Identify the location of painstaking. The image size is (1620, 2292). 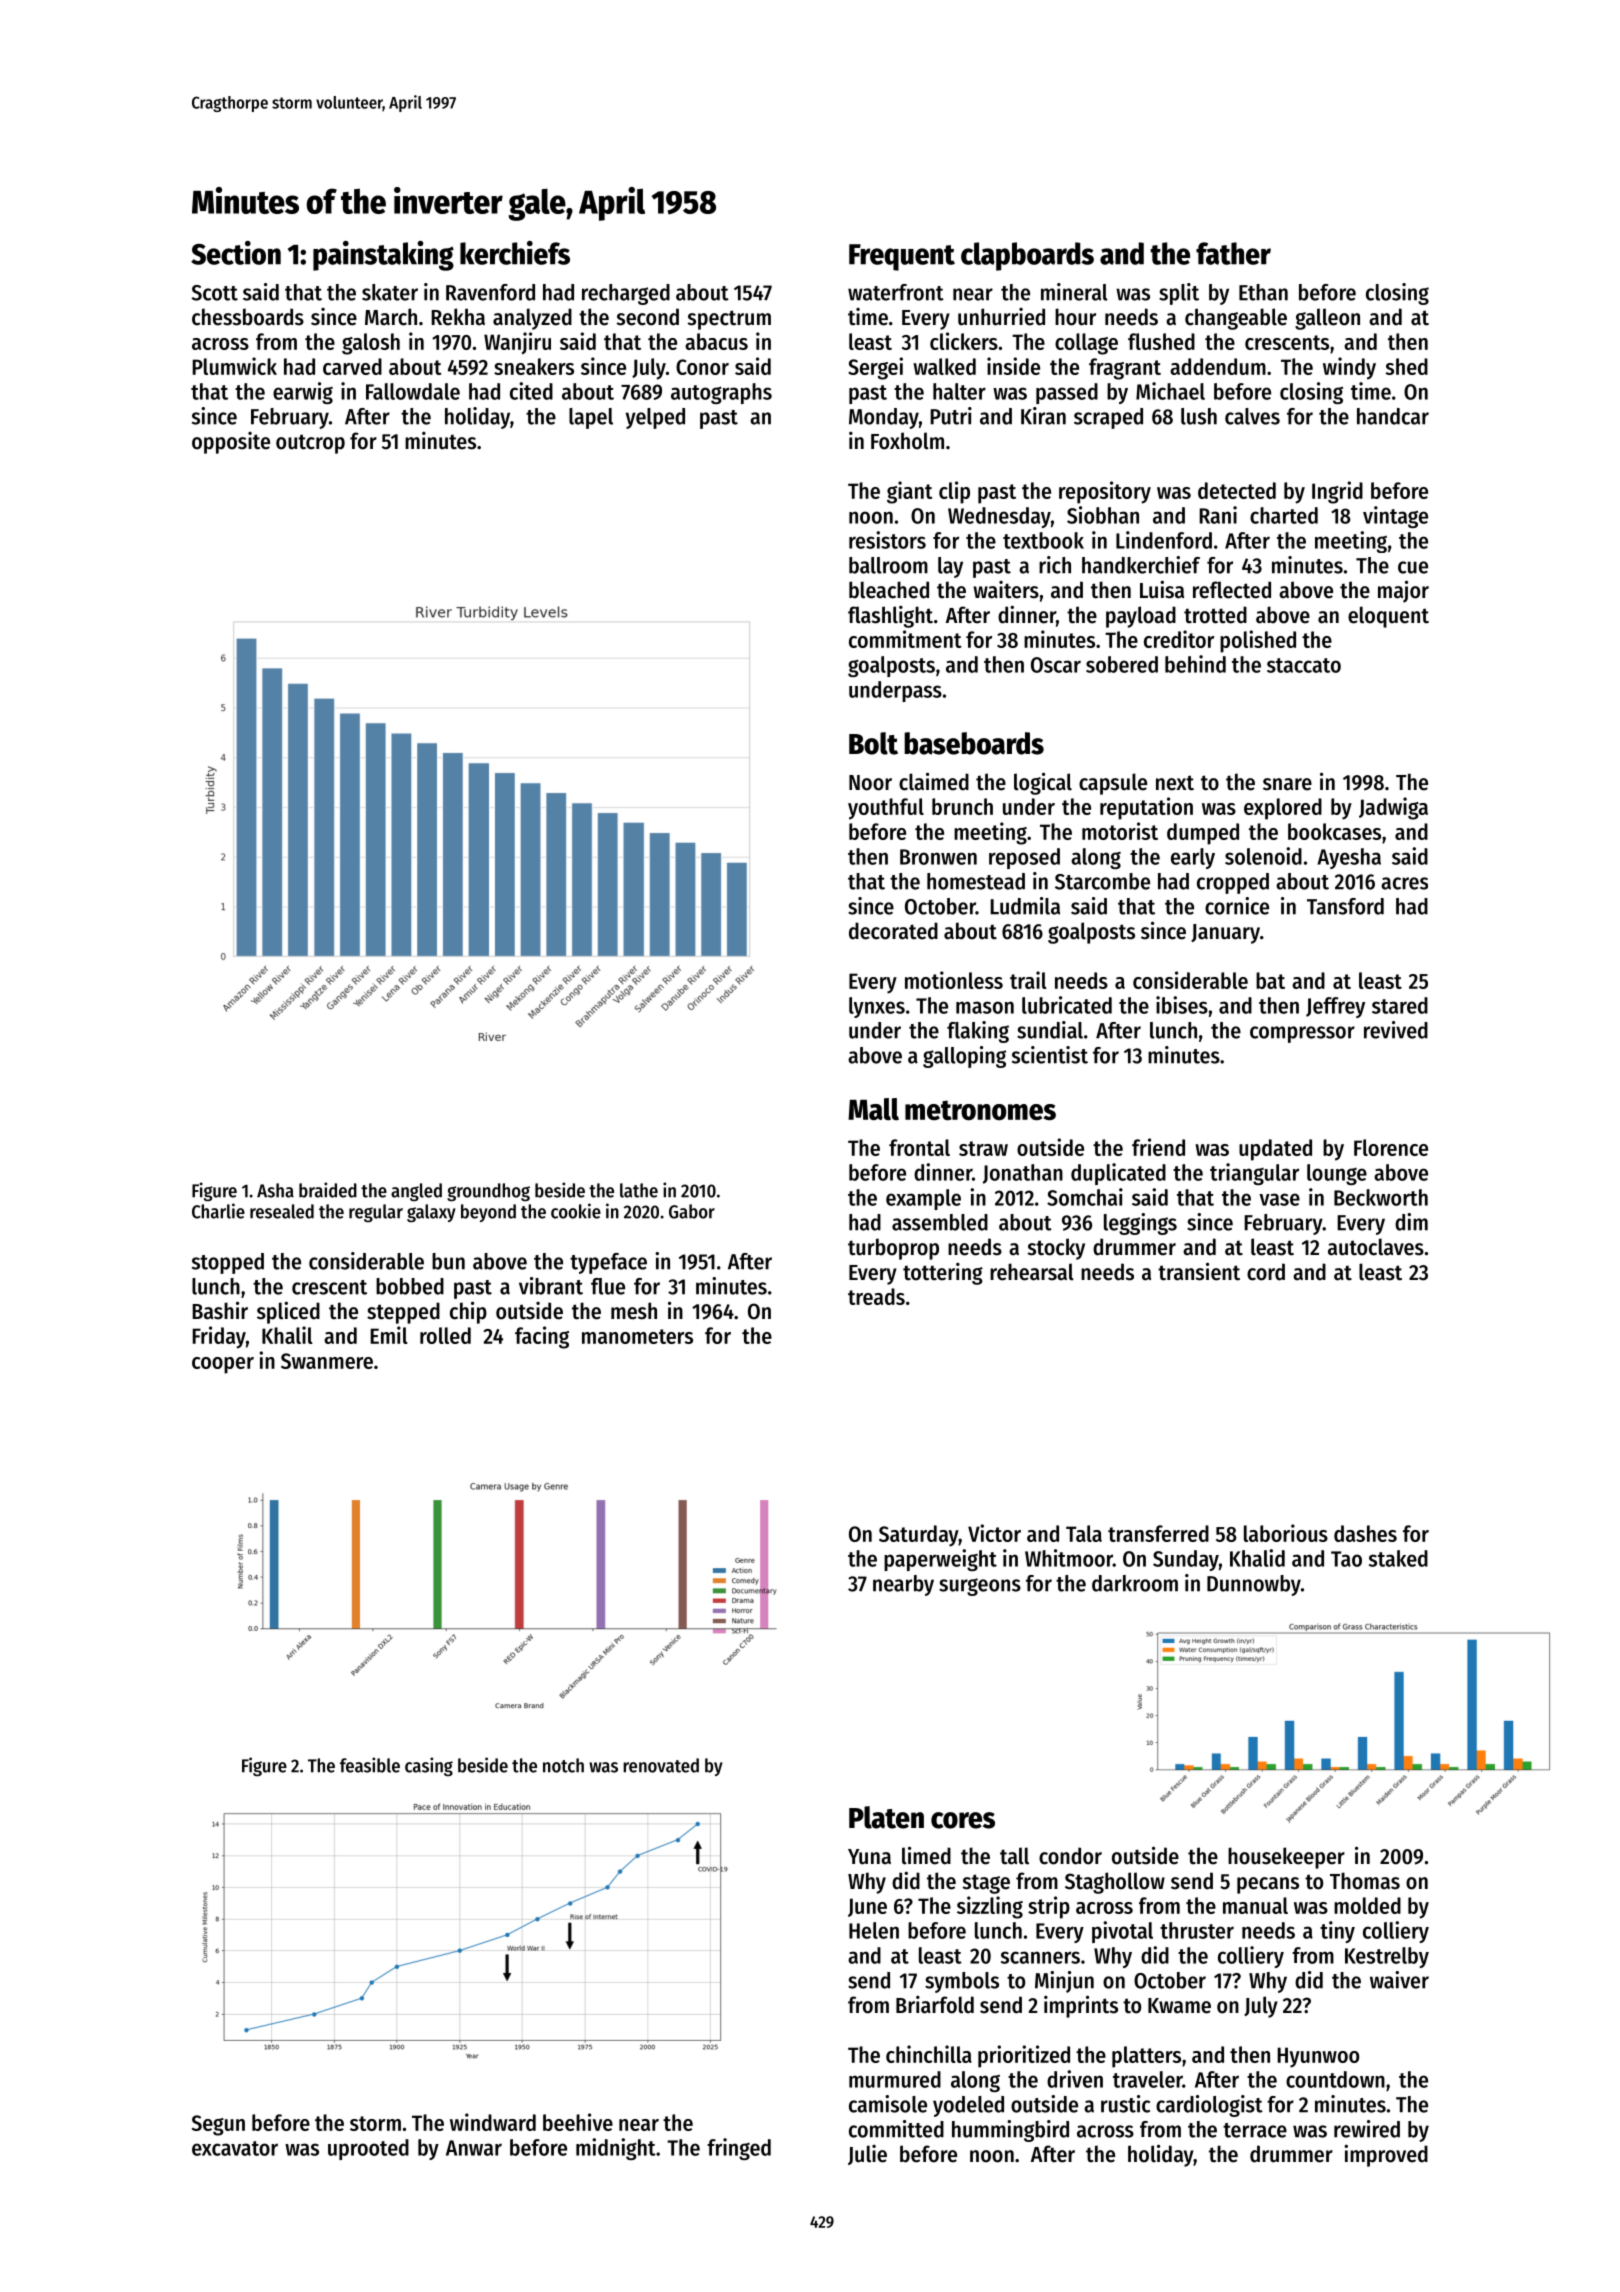
(383, 256).
